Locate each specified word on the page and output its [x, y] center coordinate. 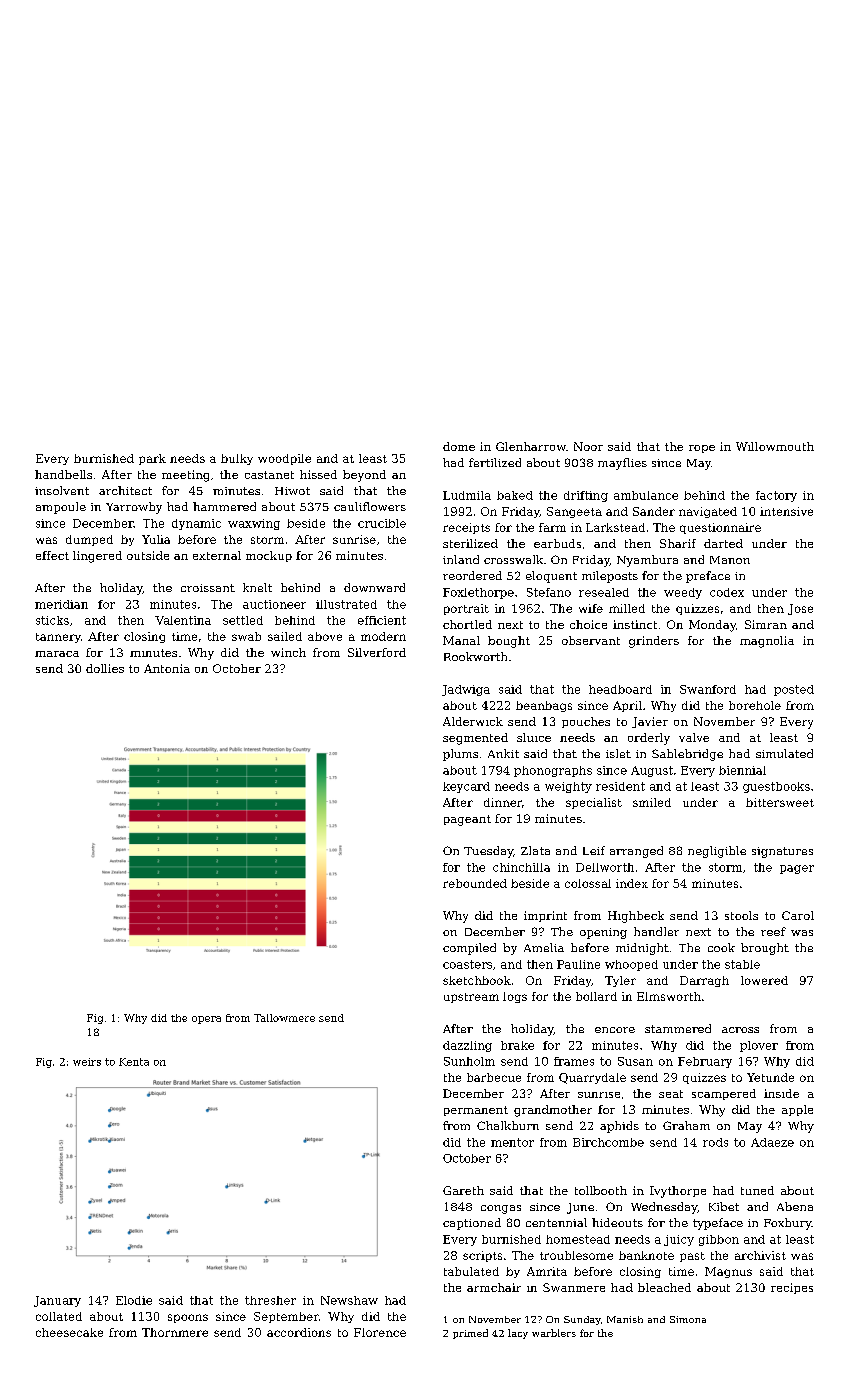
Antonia [167, 668]
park [152, 459]
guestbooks [776, 787]
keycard [466, 787]
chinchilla [521, 867]
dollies [105, 668]
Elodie [134, 1300]
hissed [318, 474]
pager [797, 869]
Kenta [134, 1062]
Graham [686, 1125]
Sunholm [469, 1061]
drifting [586, 496]
